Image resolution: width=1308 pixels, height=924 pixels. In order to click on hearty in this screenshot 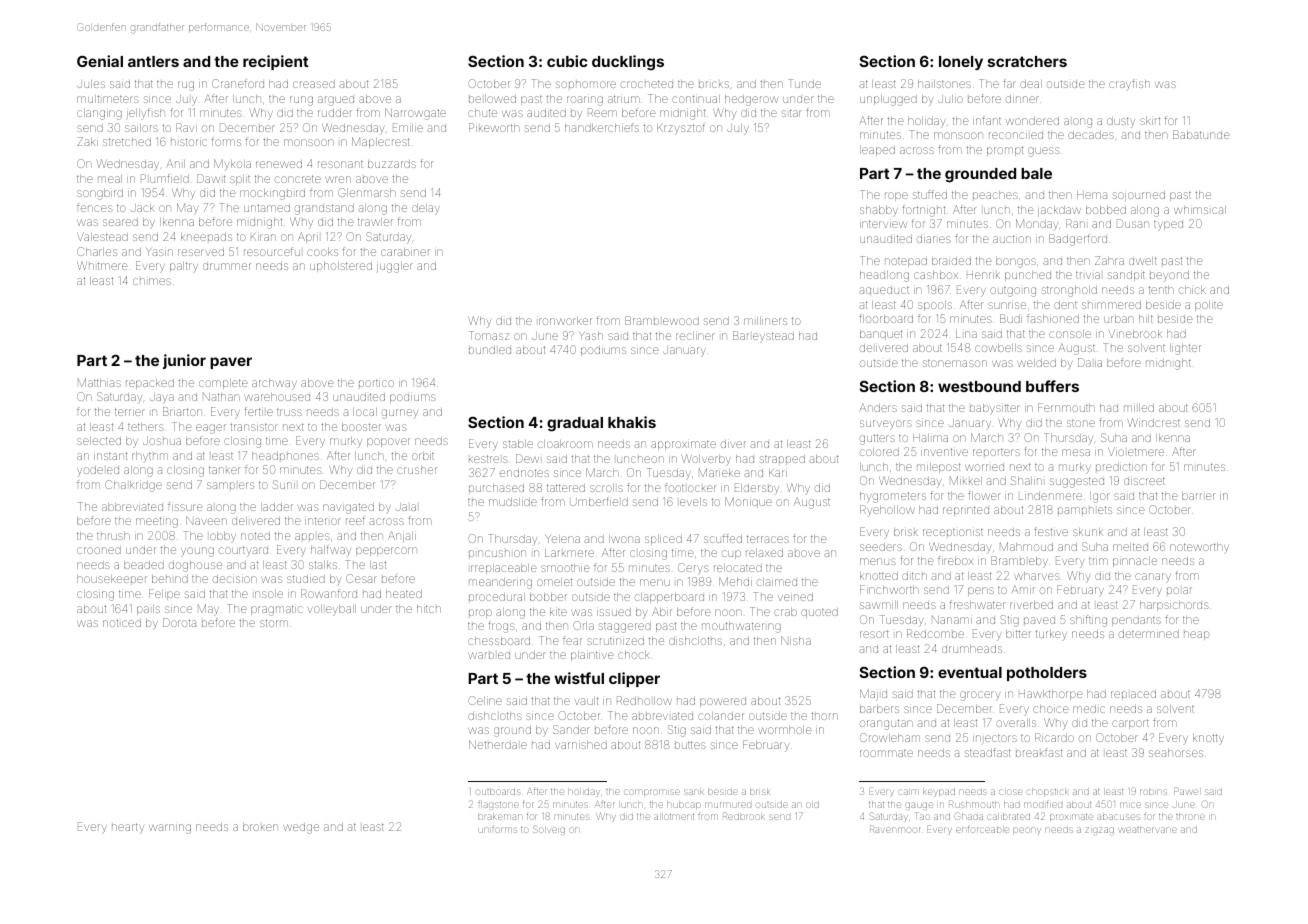, I will do `click(128, 828)`.
